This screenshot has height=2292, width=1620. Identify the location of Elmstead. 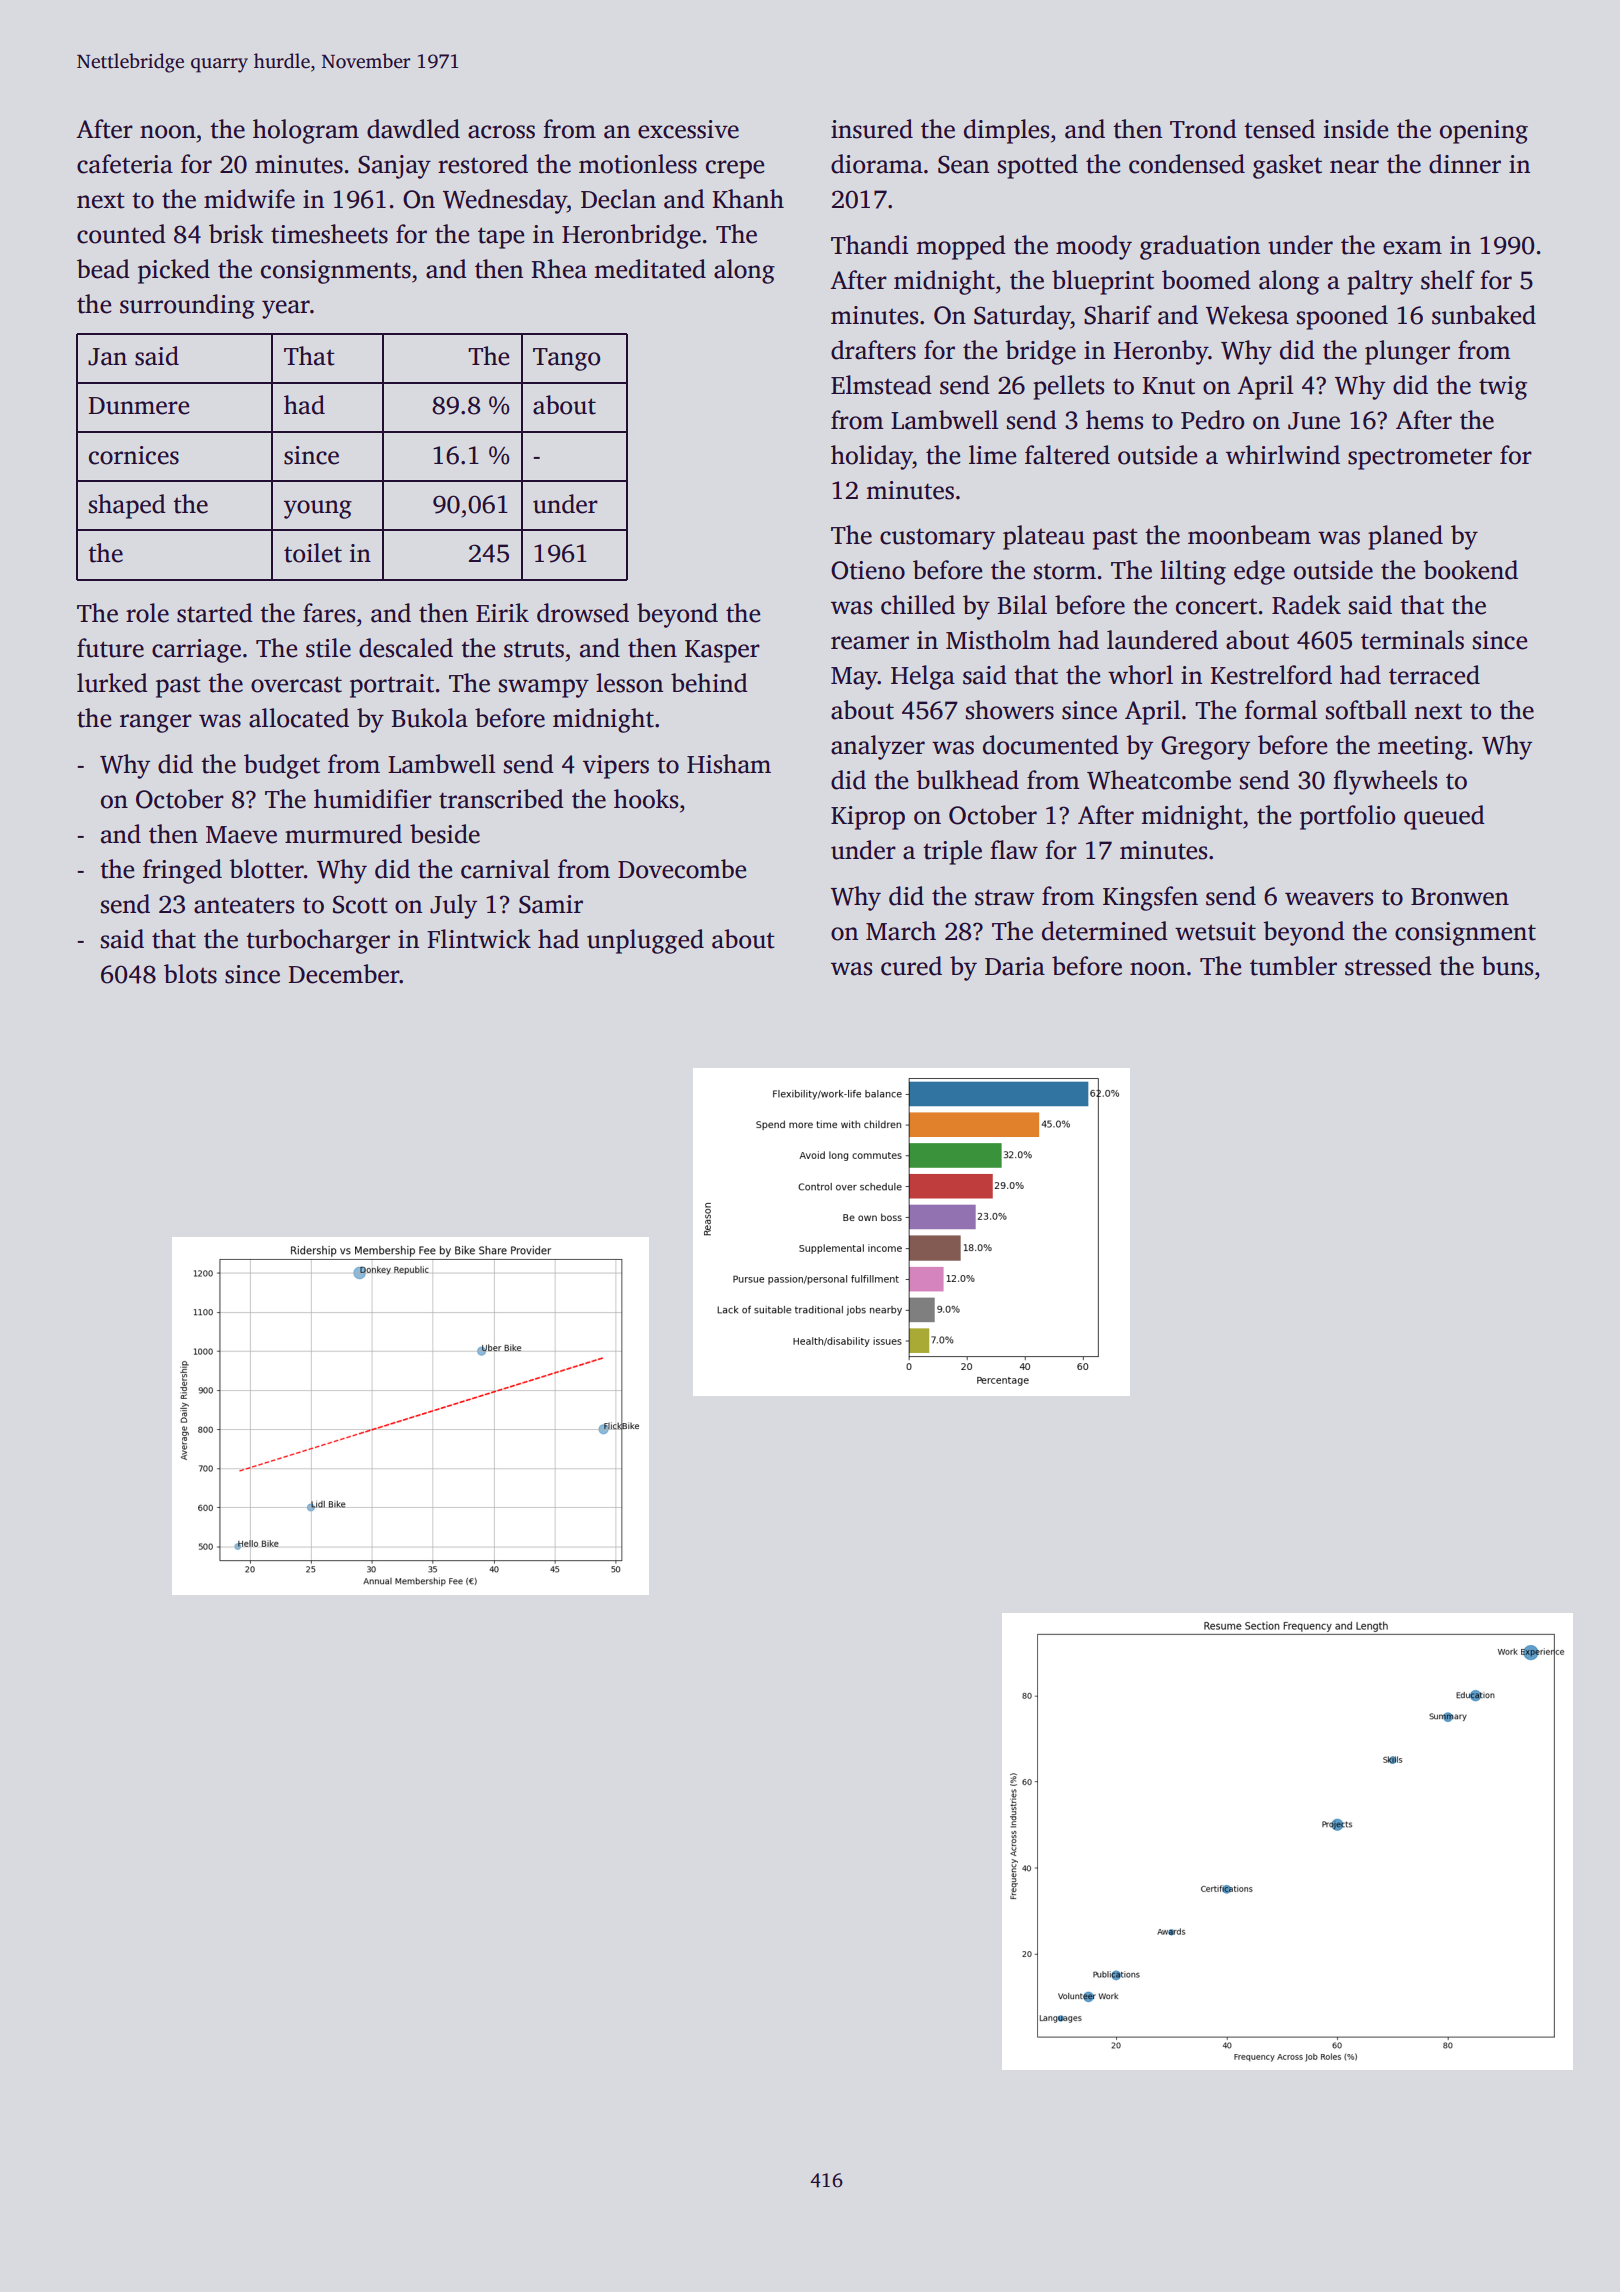
(881, 385).
